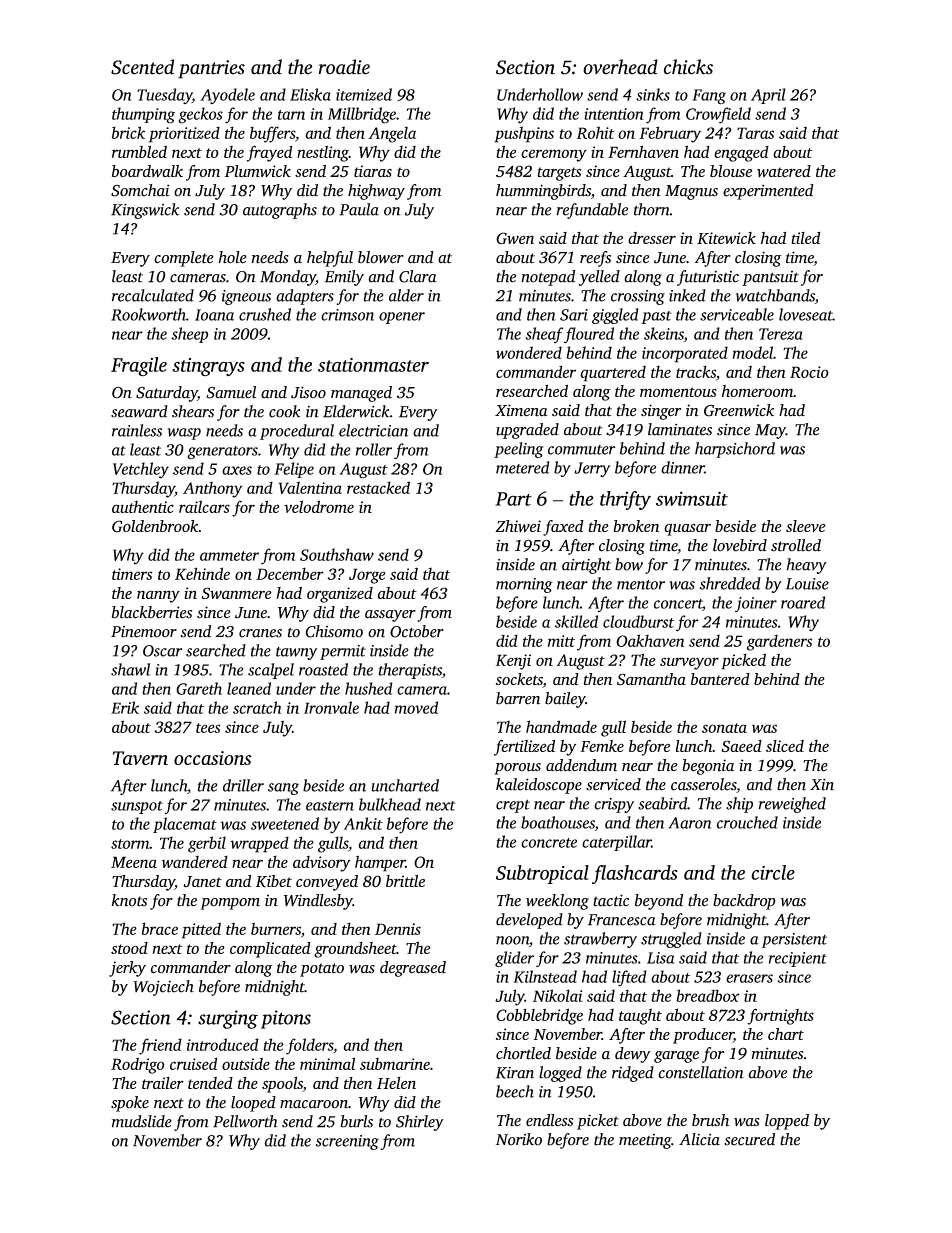 The width and height of the page is (952, 1233). Describe the element at coordinates (381, 257) in the page. I see `blower` at that location.
